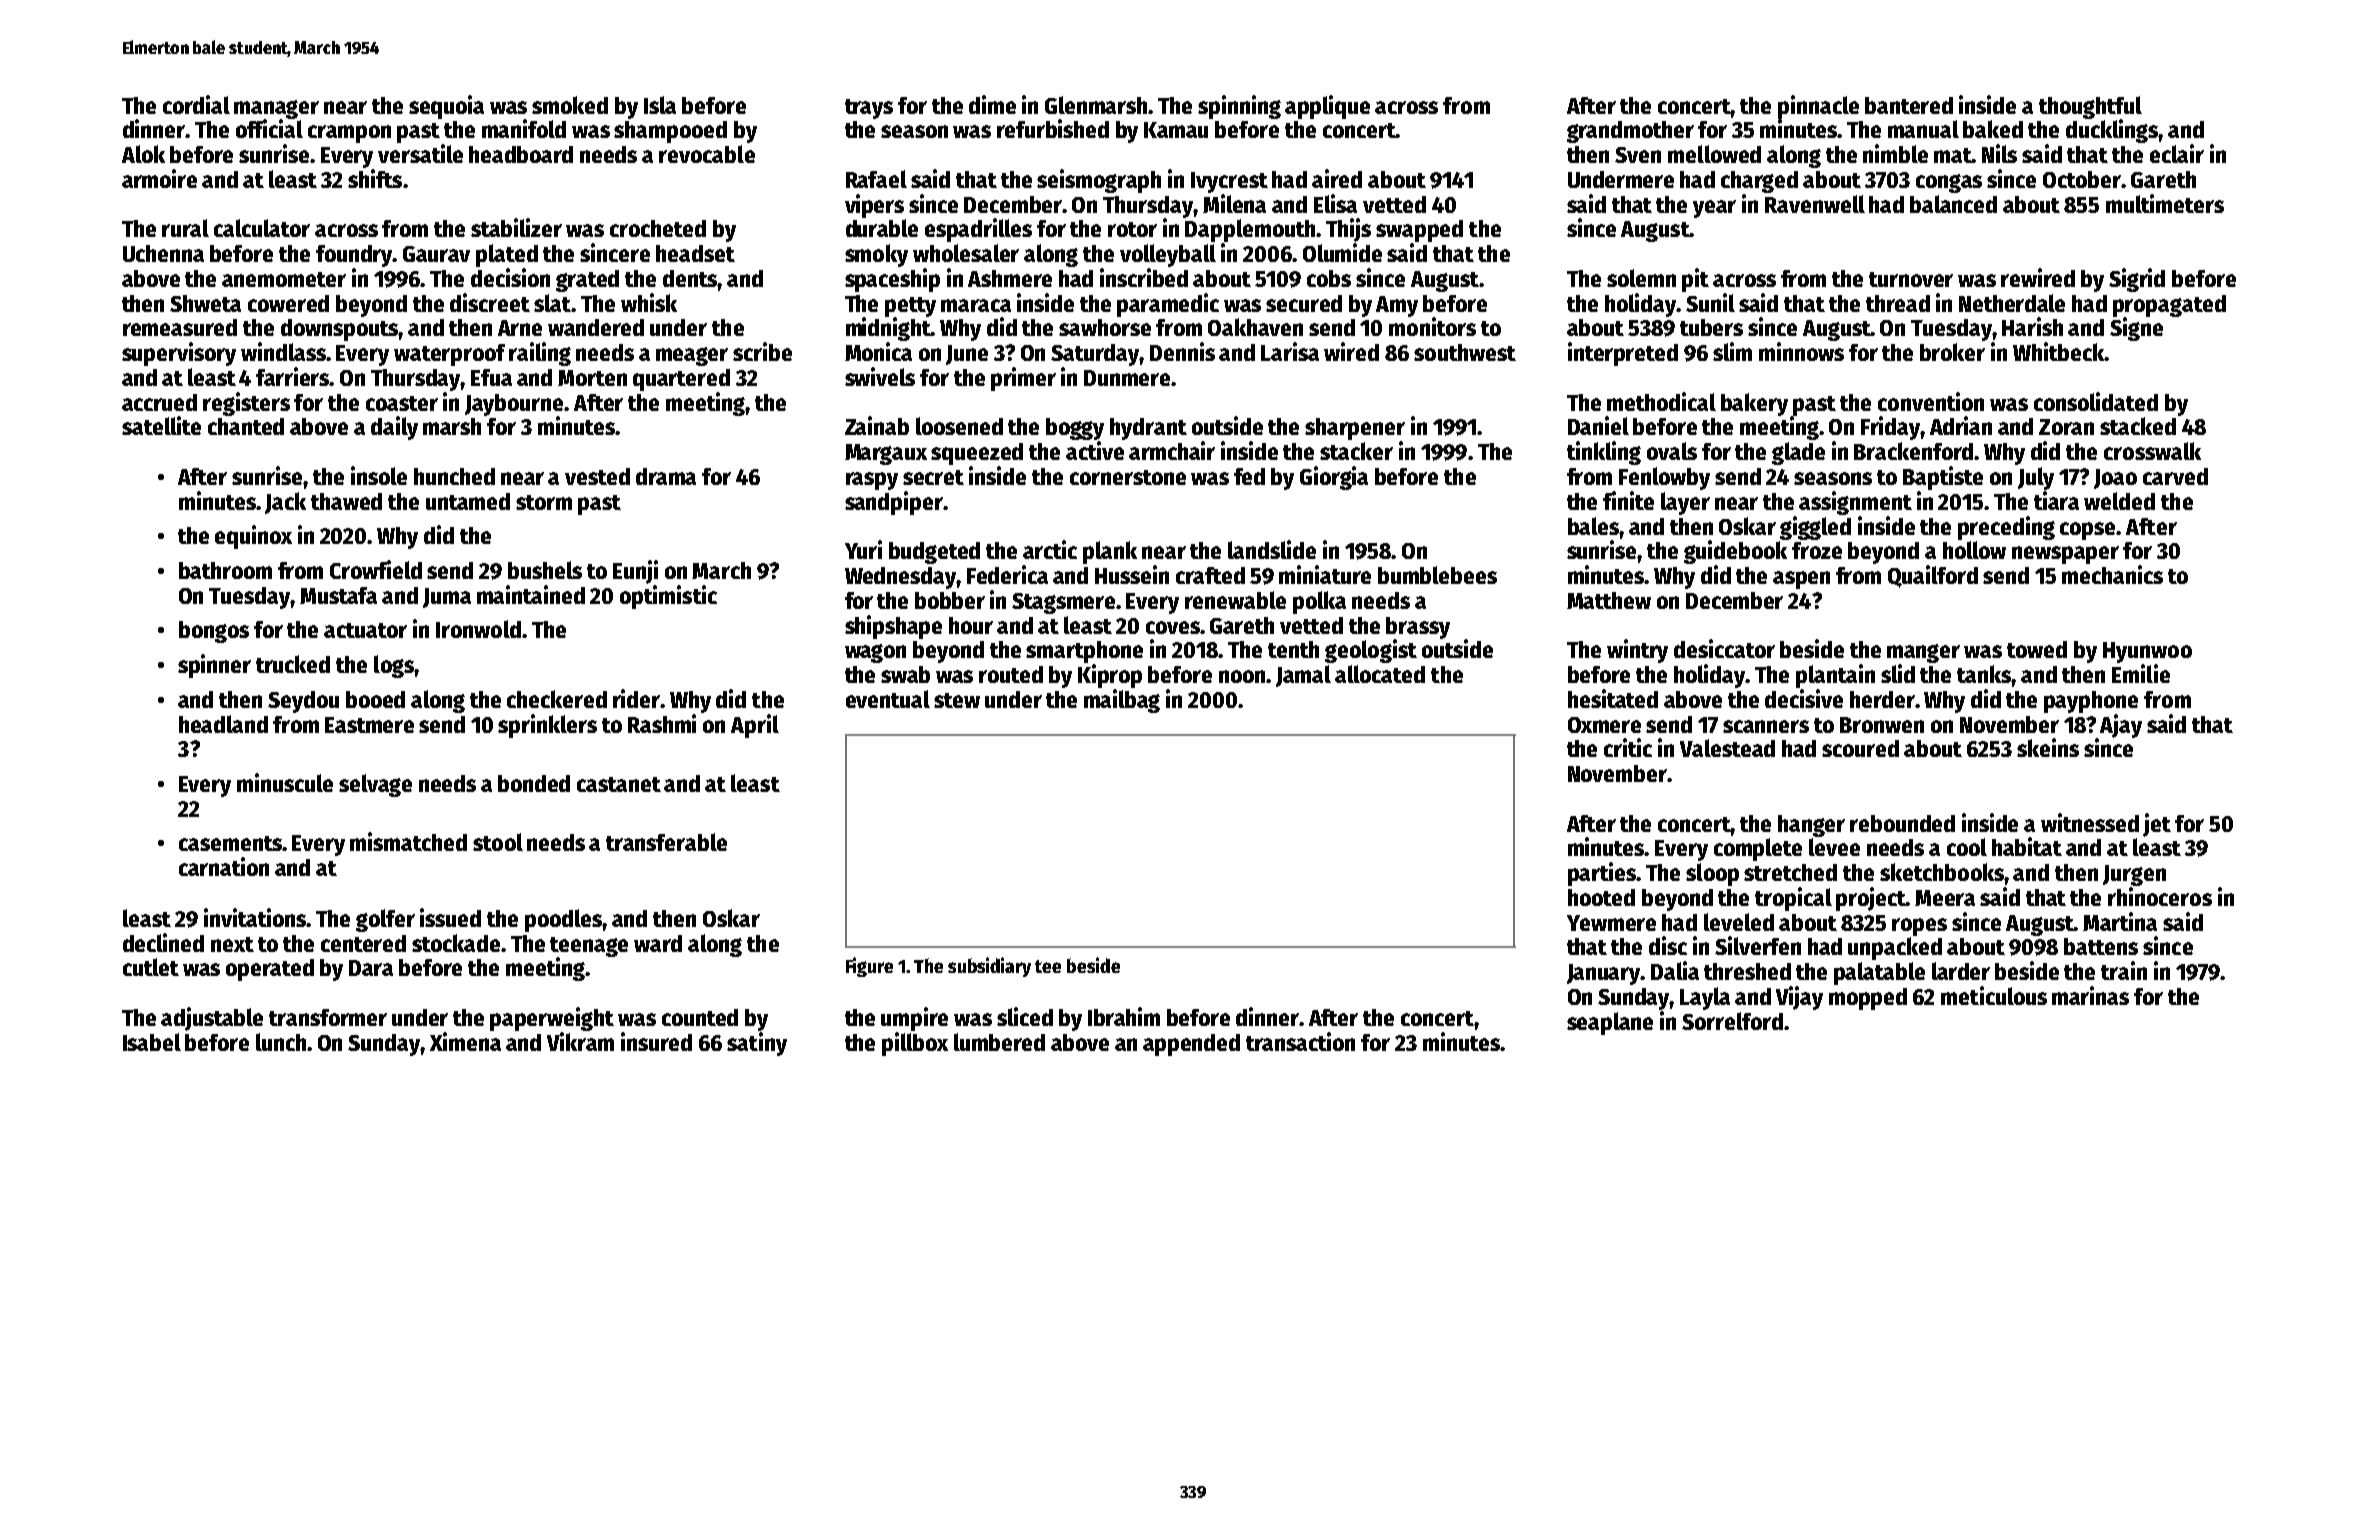 The width and height of the screenshot is (2360, 1527). Describe the element at coordinates (402, 403) in the screenshot. I see `coaster` at that location.
